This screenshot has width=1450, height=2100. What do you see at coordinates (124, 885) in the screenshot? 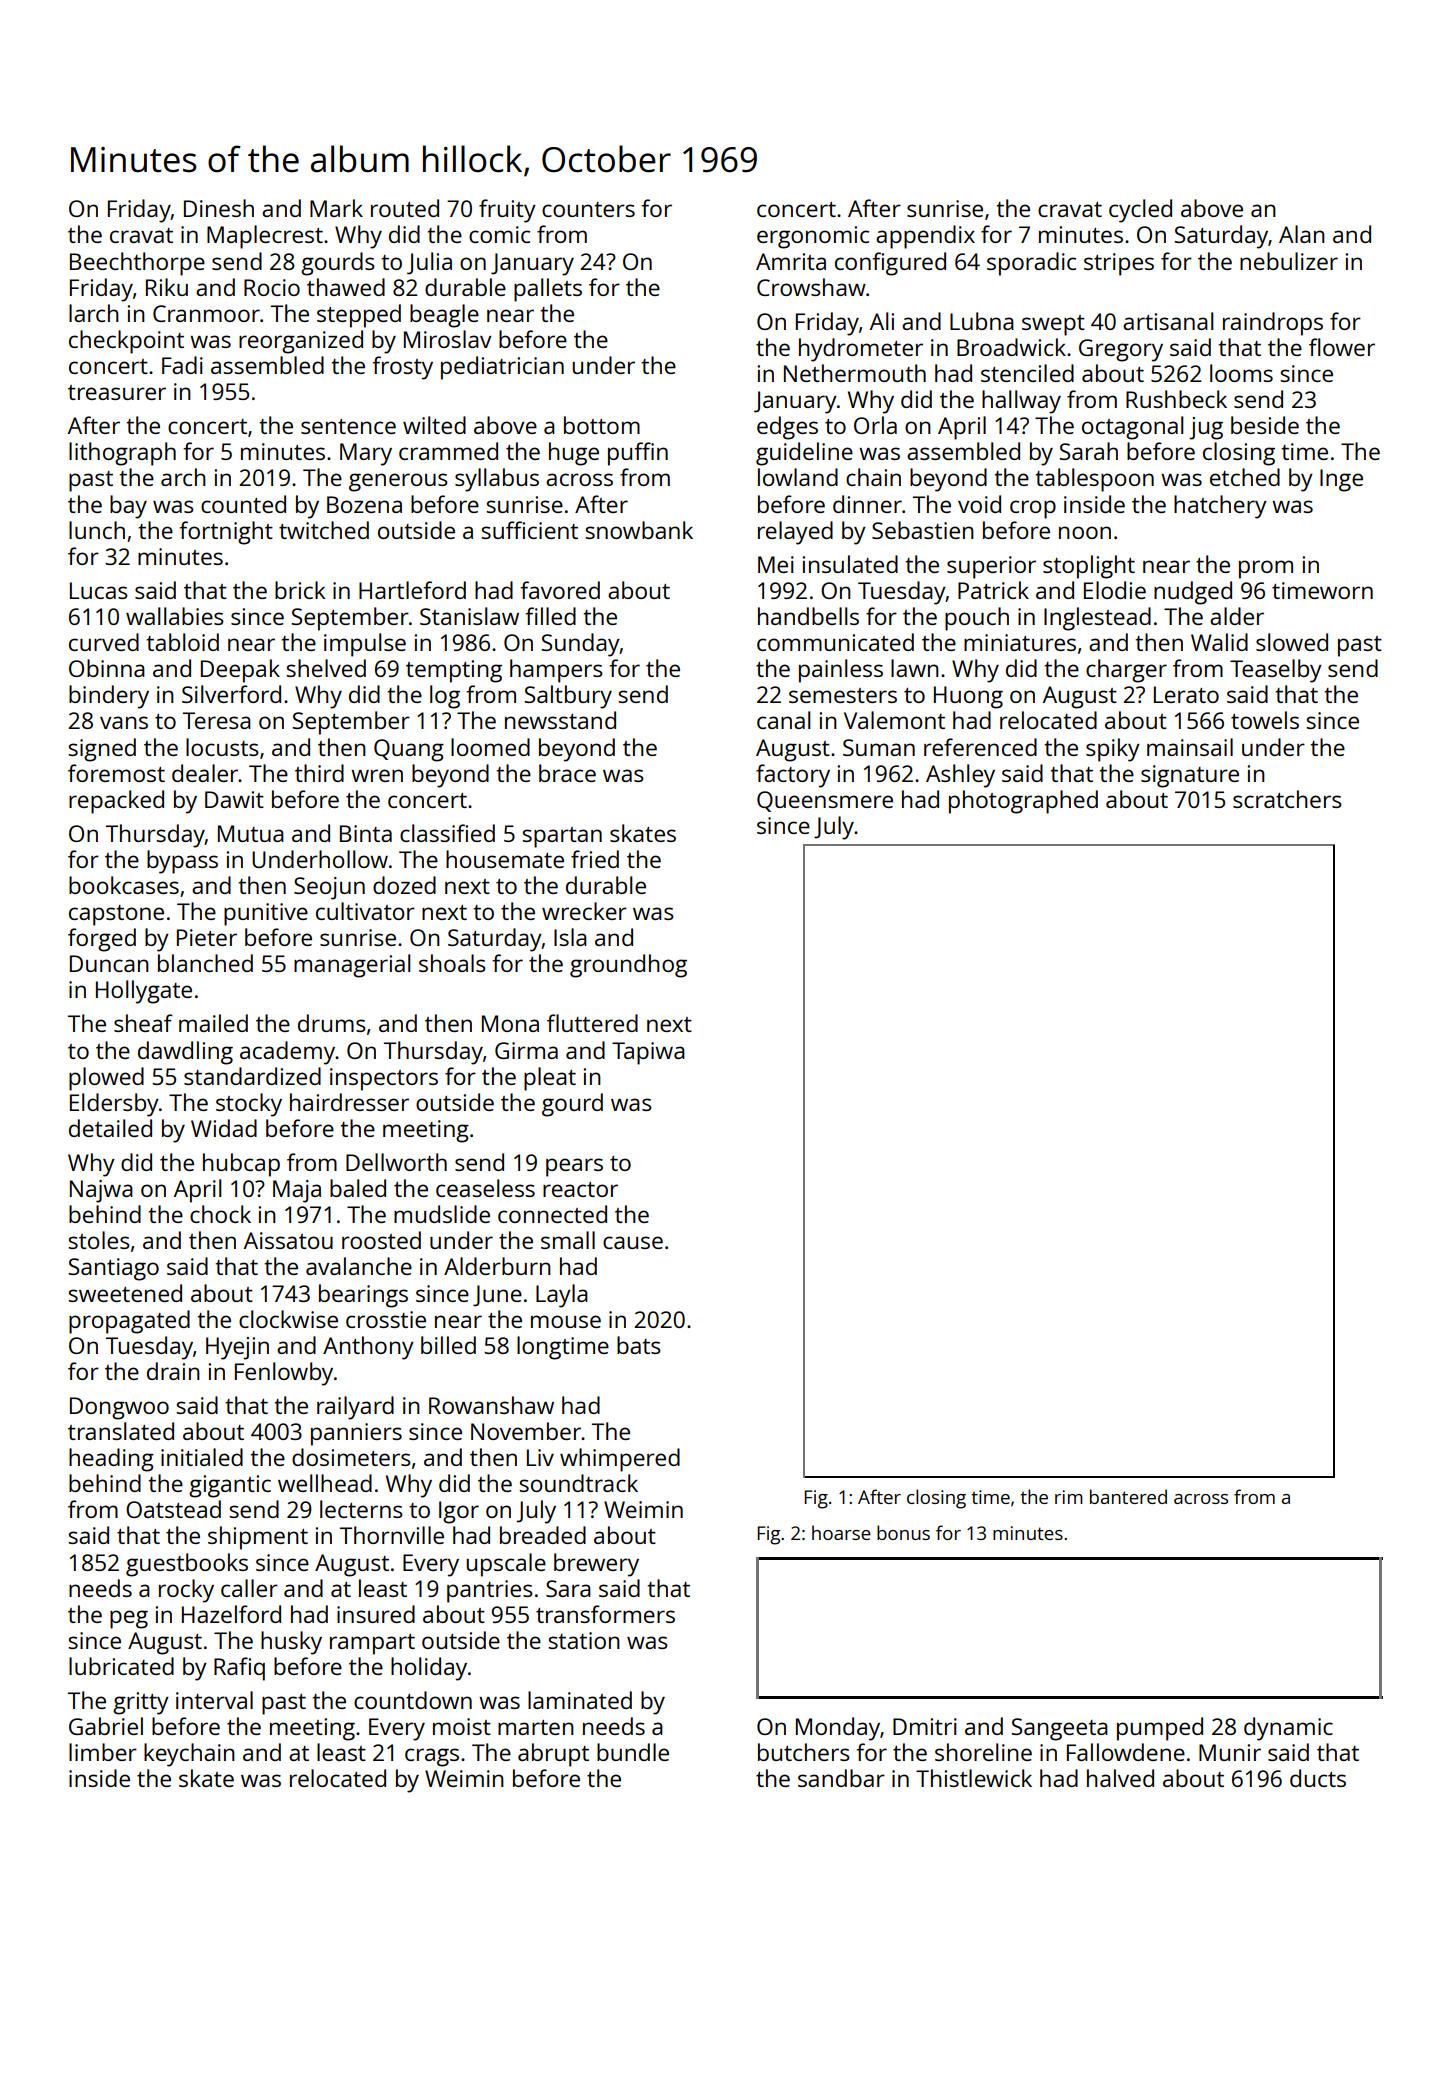
I see `bookcases` at bounding box center [124, 885].
